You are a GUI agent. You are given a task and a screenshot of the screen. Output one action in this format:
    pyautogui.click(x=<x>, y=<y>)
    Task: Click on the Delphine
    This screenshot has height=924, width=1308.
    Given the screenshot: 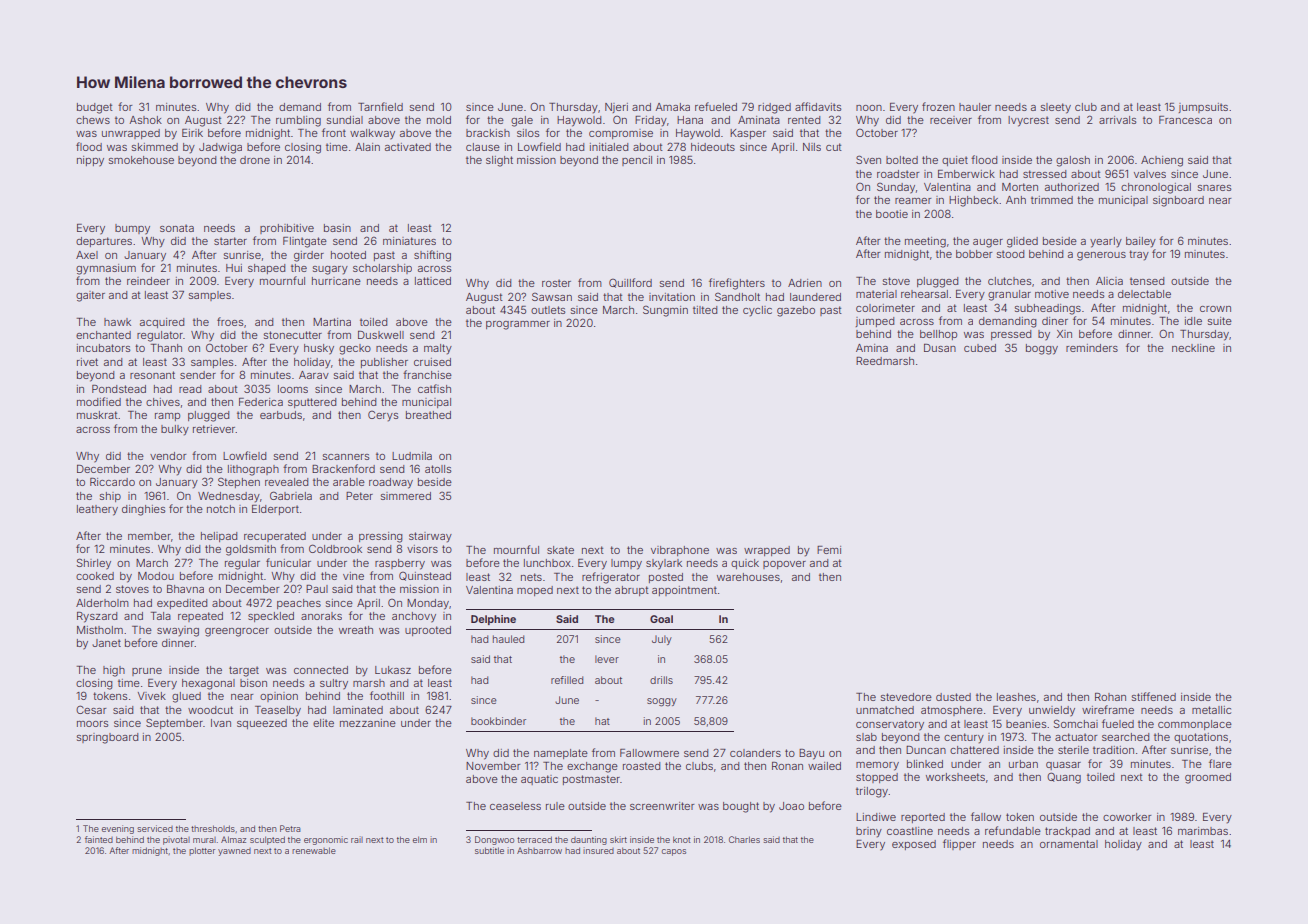 What is the action you would take?
    pyautogui.click(x=493, y=620)
